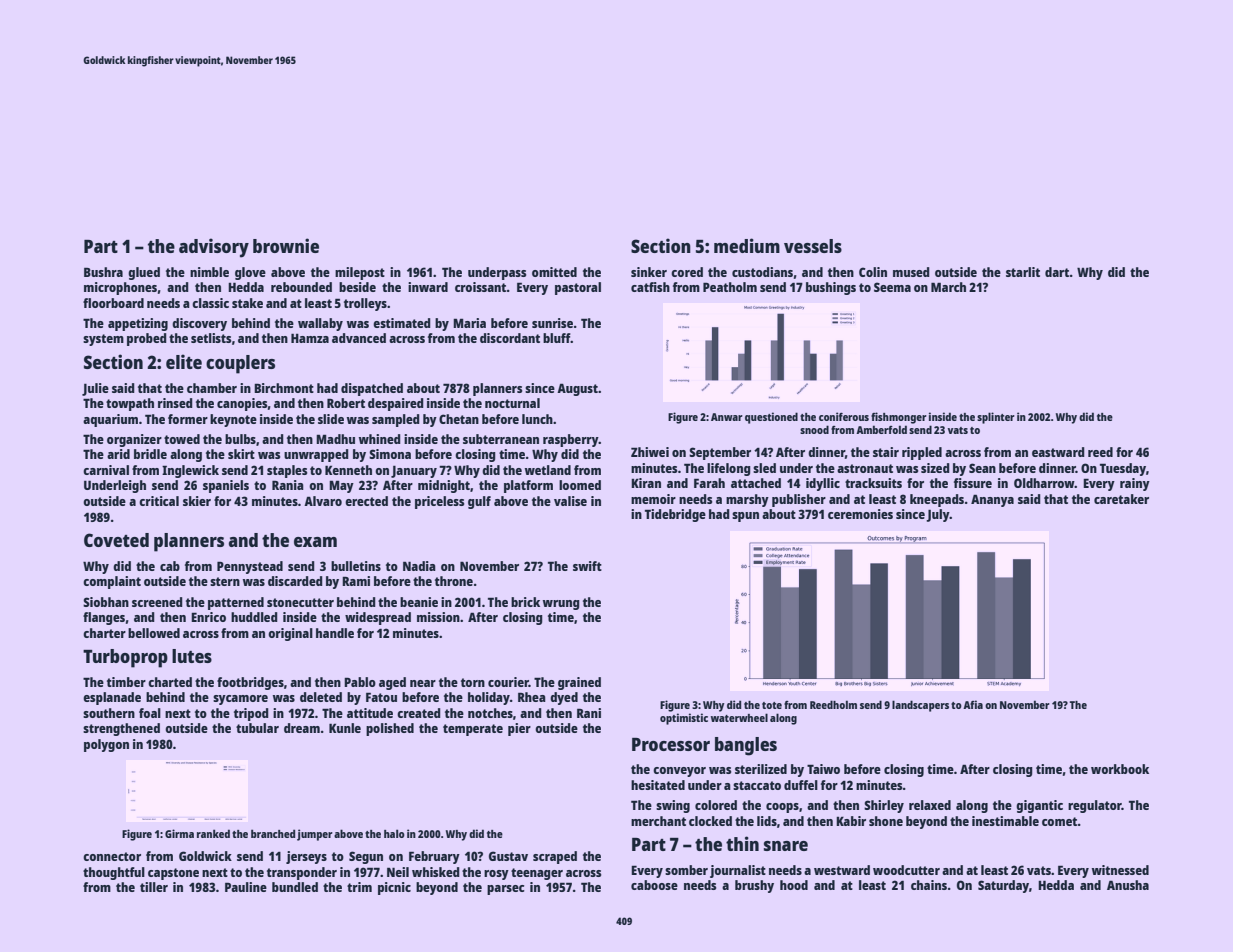 This image has height=952, width=1233. What do you see at coordinates (687, 272) in the image?
I see `cored` at bounding box center [687, 272].
